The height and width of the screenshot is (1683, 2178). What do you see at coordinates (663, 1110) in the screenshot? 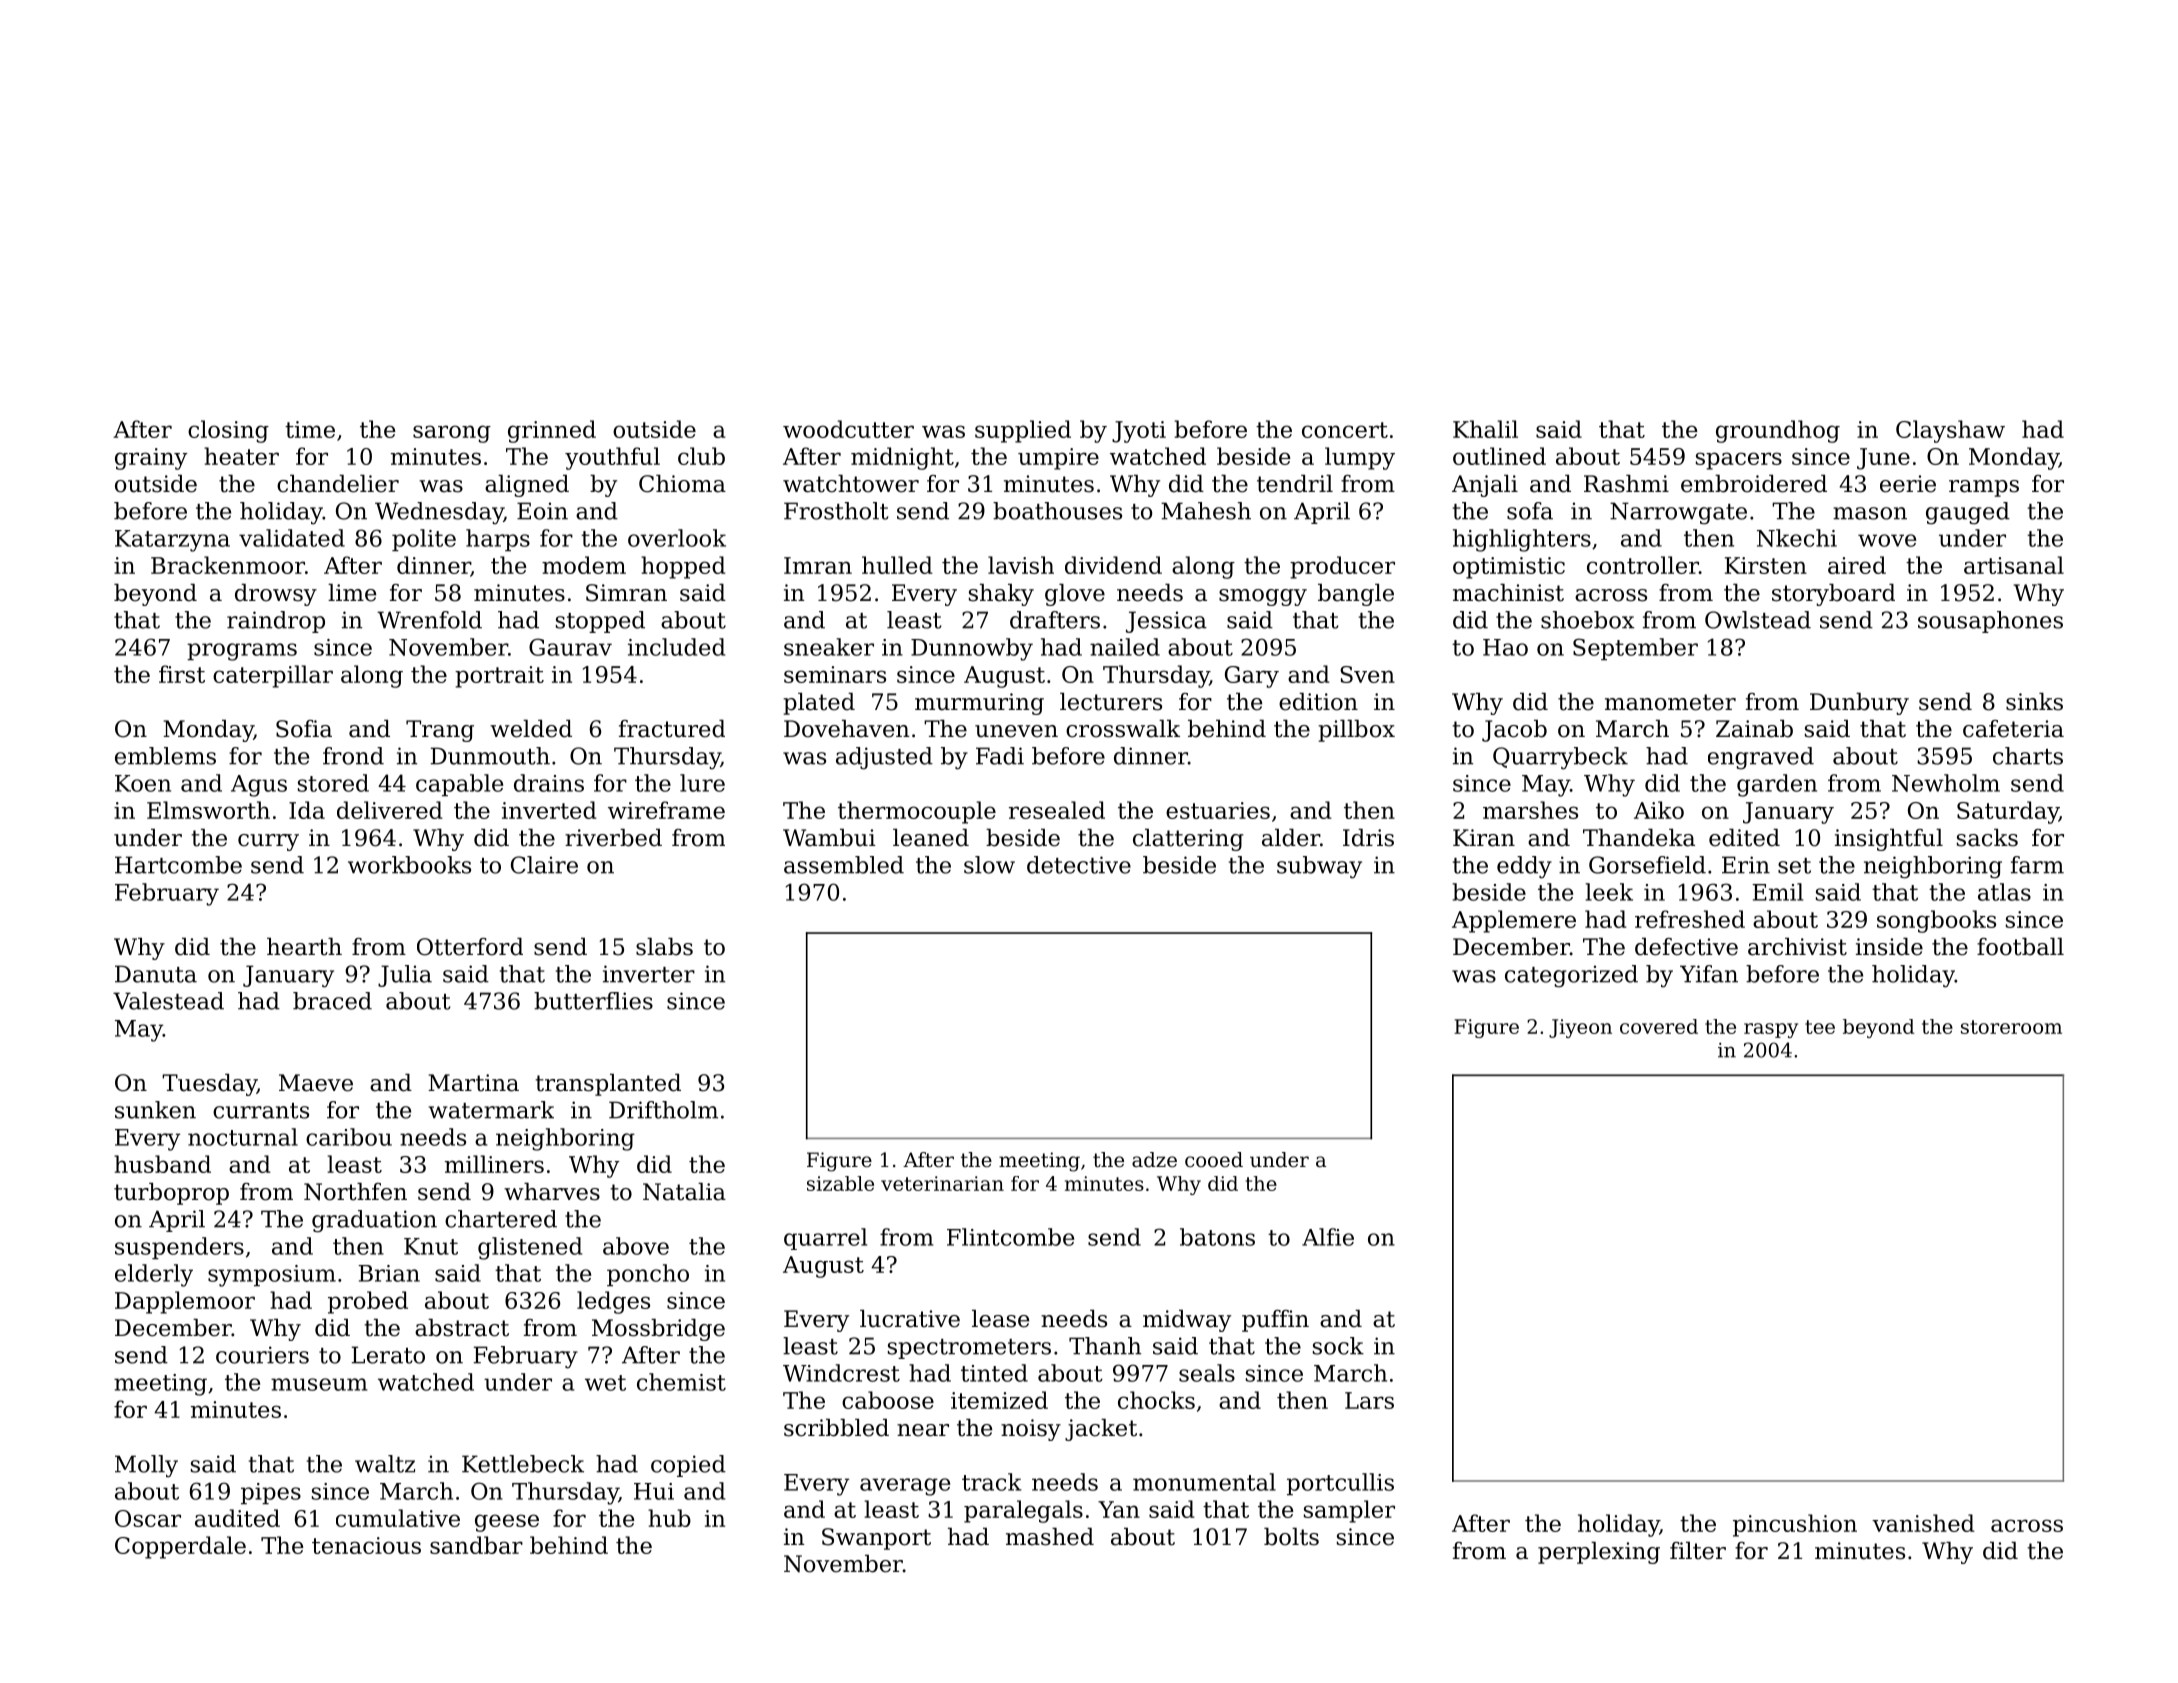
I see `Driftholm` at bounding box center [663, 1110].
